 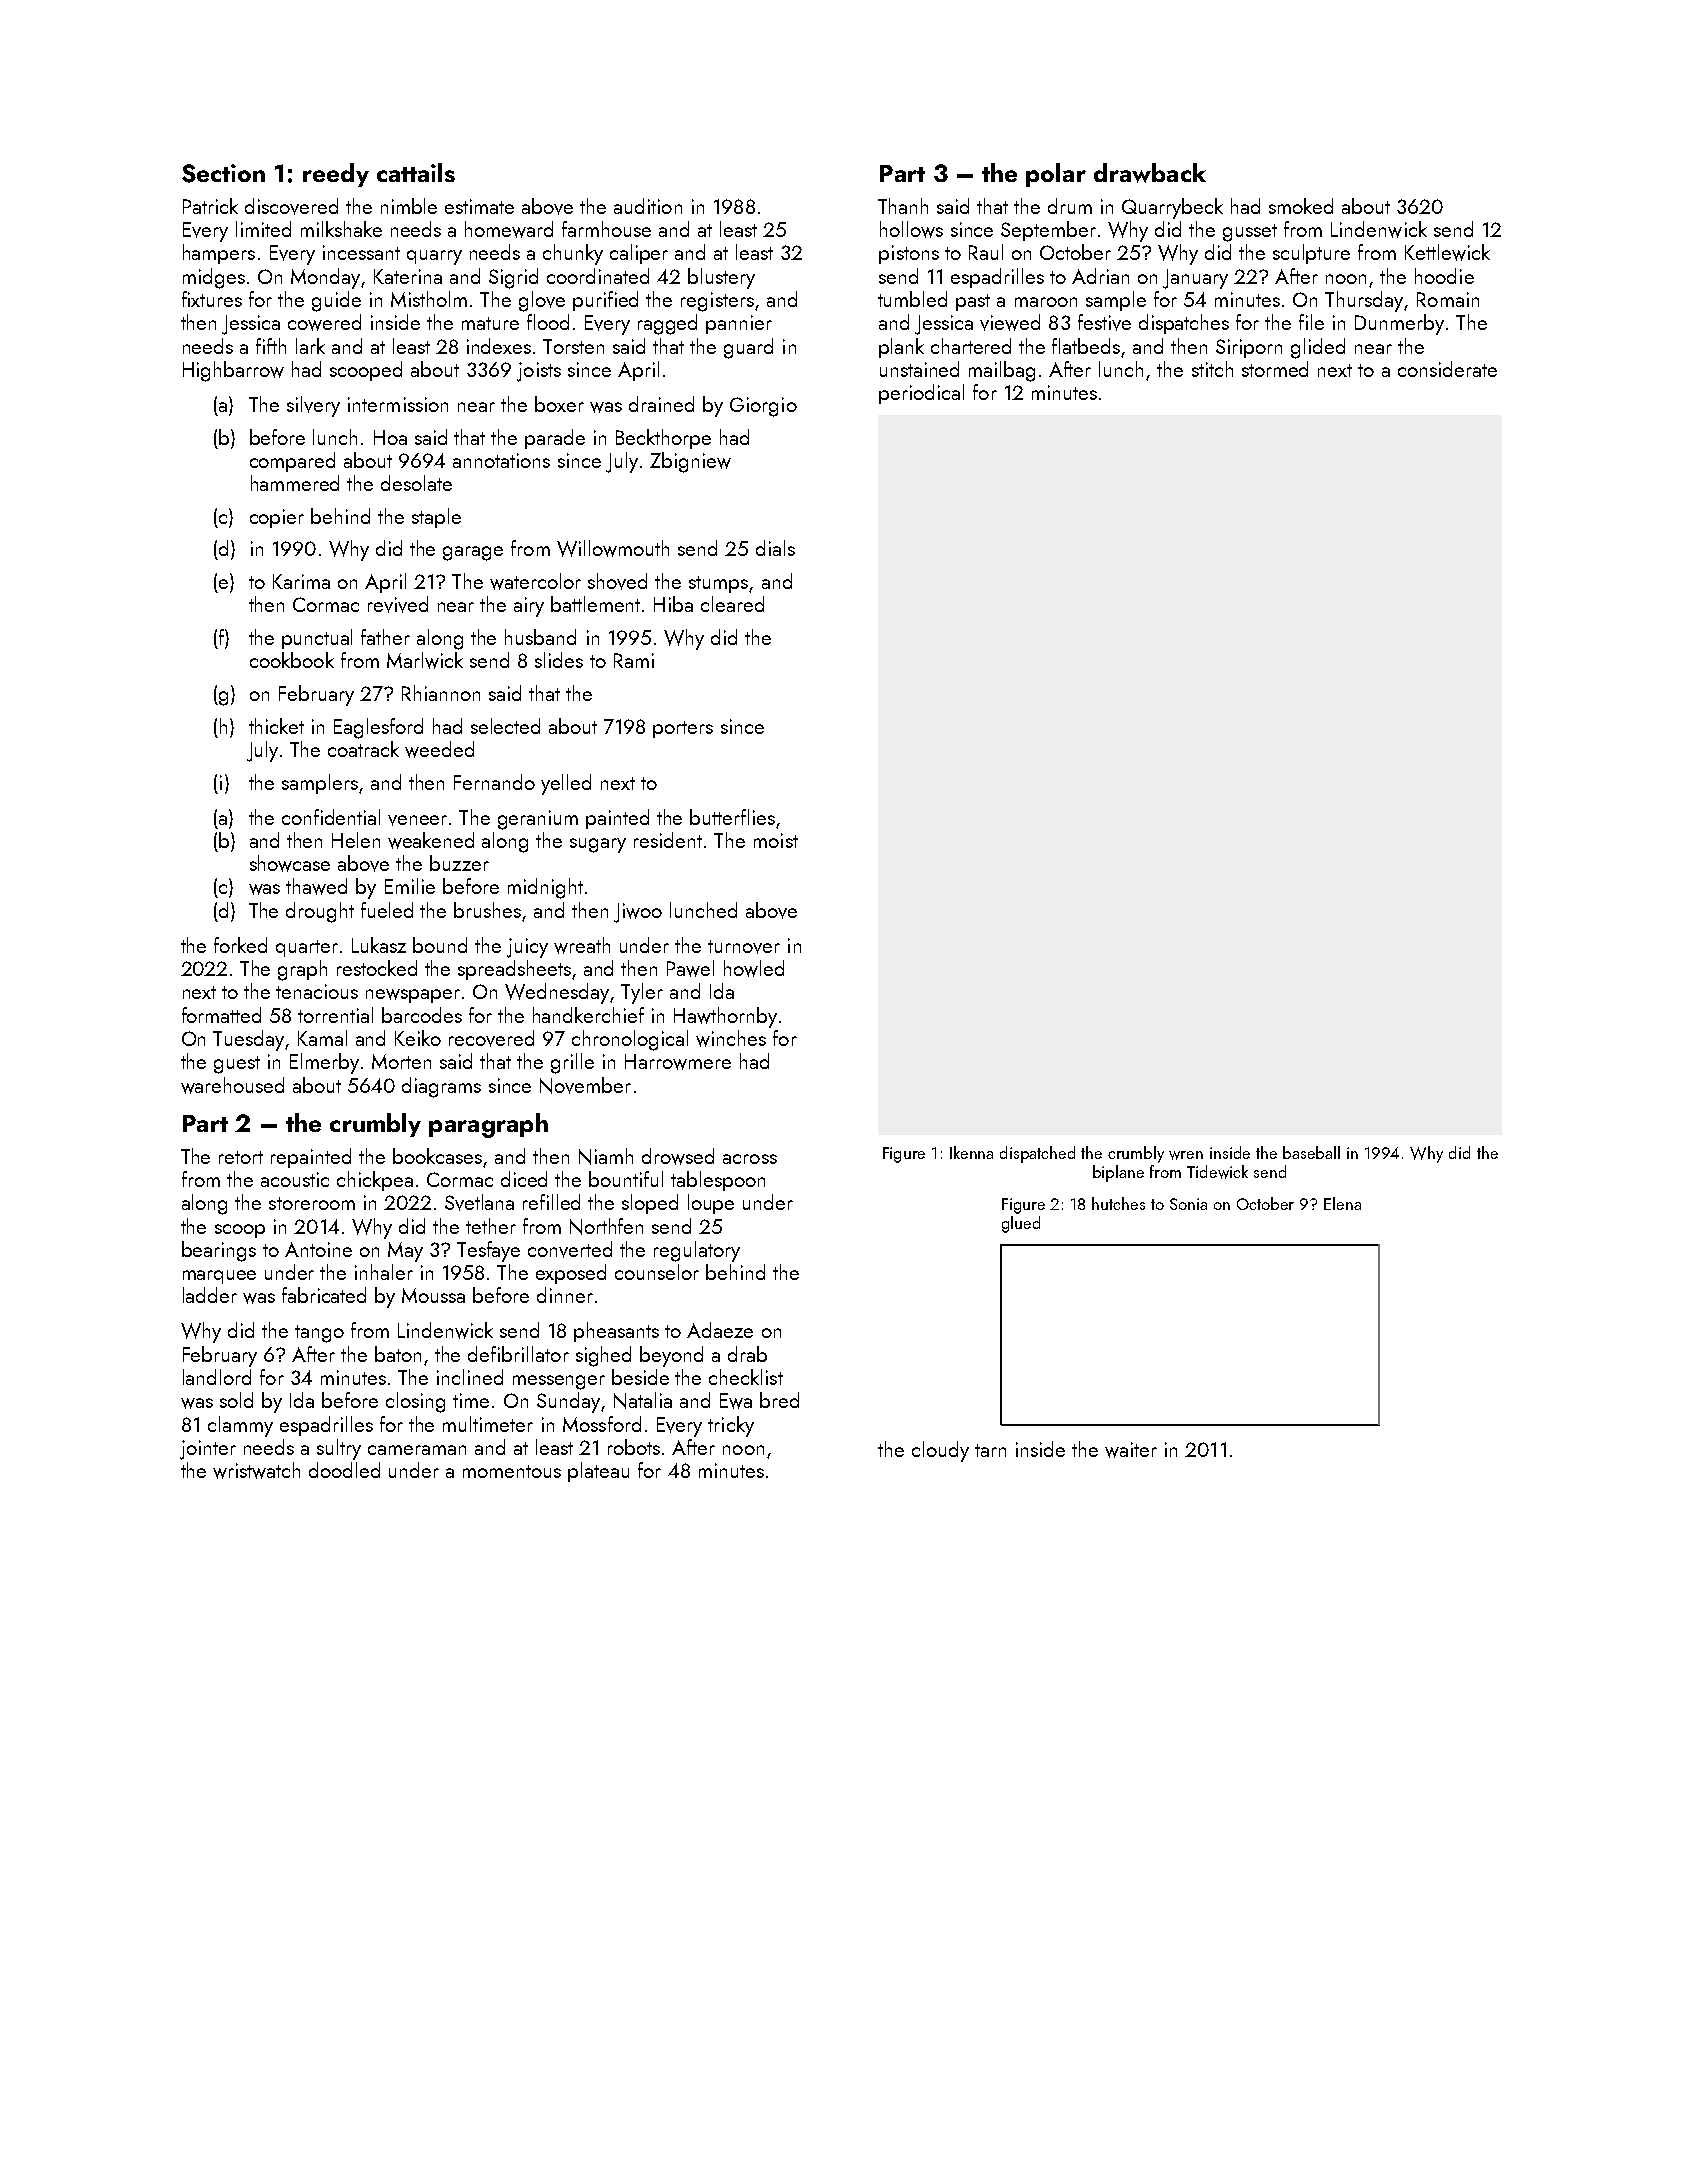 What do you see at coordinates (1301, 206) in the screenshot?
I see `smoked` at bounding box center [1301, 206].
